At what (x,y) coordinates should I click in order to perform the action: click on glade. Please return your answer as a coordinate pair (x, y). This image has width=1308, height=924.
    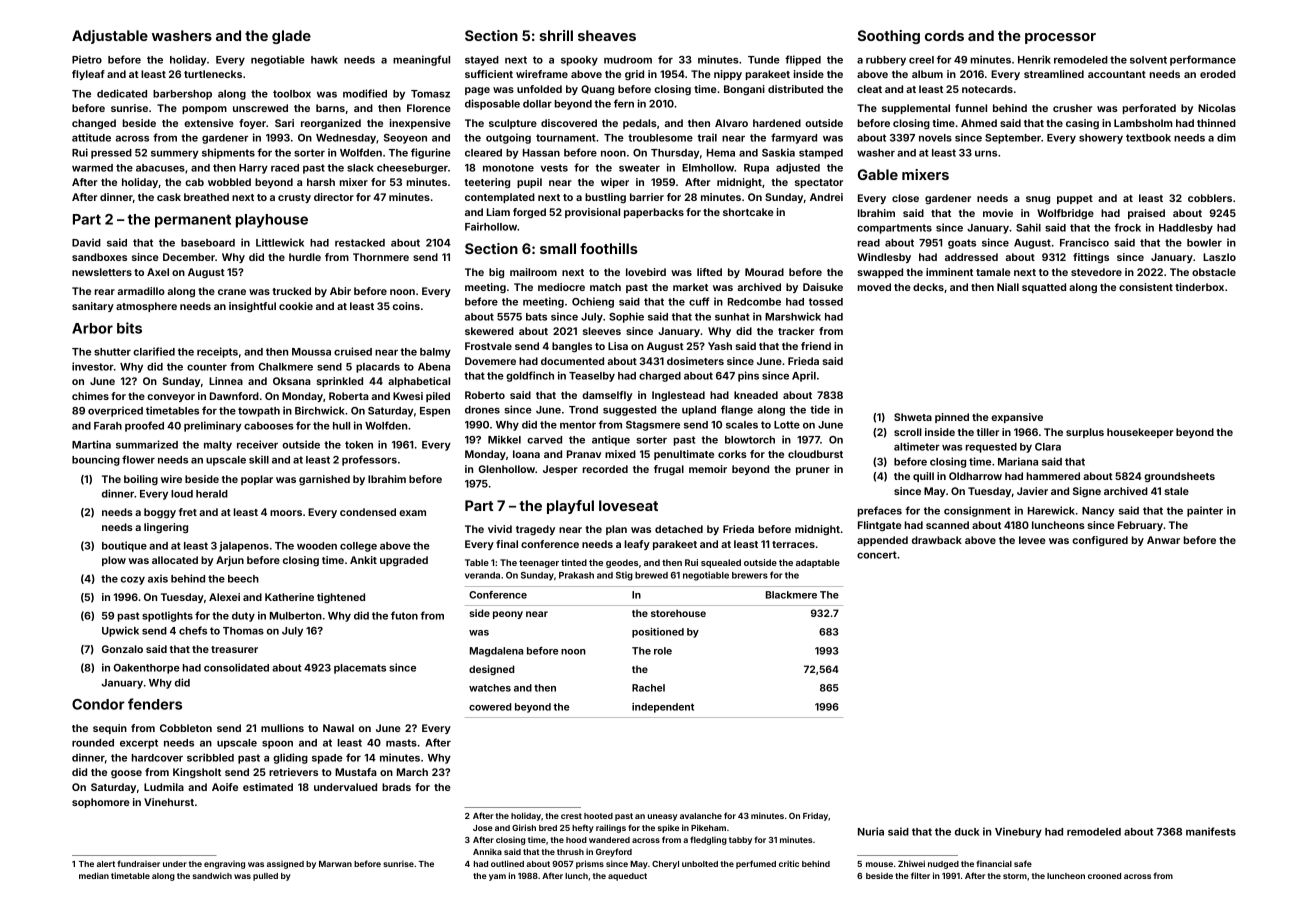
    Looking at the image, I should click on (291, 37).
